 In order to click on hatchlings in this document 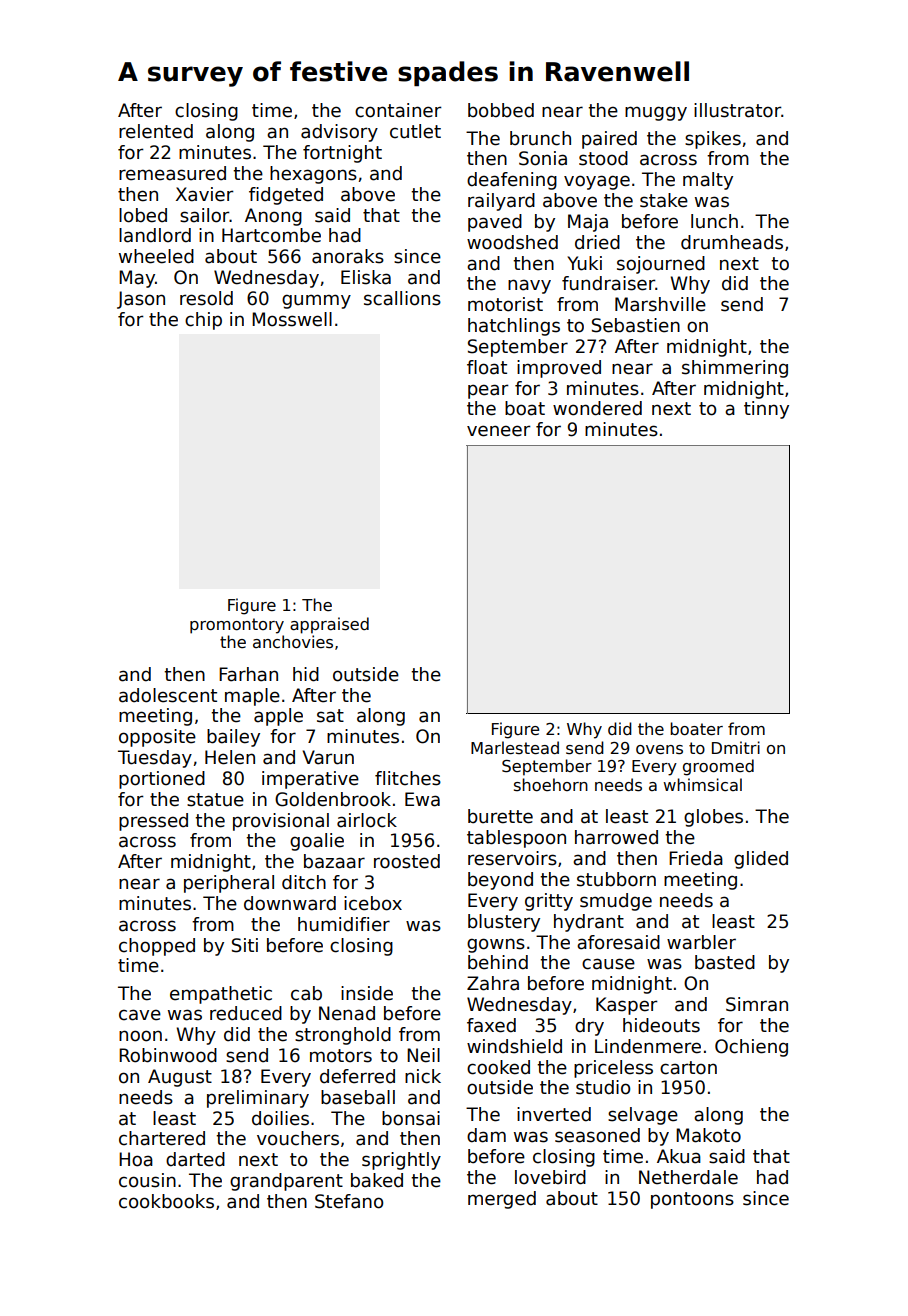, I will do `click(514, 327)`.
